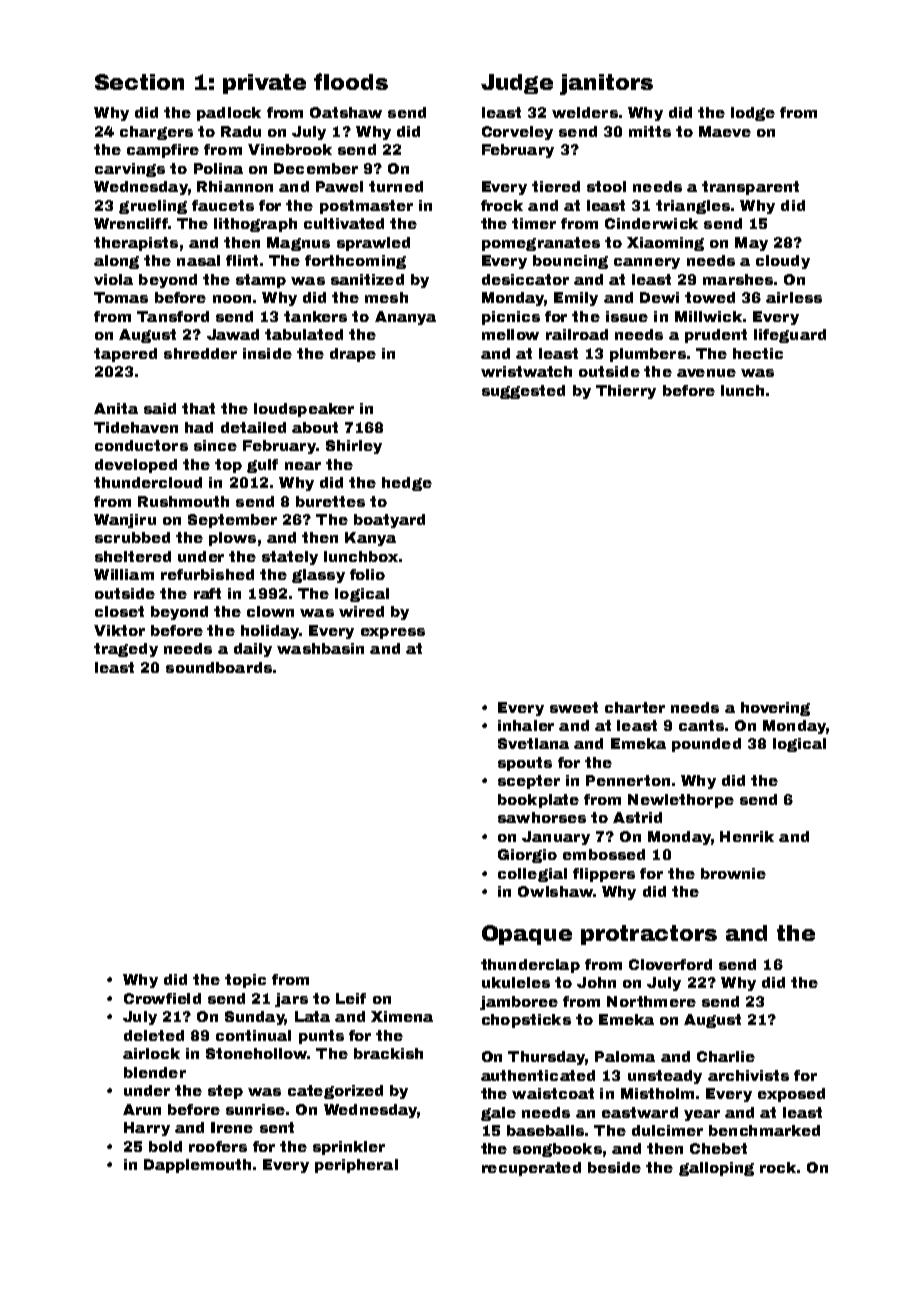 The height and width of the screenshot is (1308, 924). I want to click on private, so click(264, 84).
